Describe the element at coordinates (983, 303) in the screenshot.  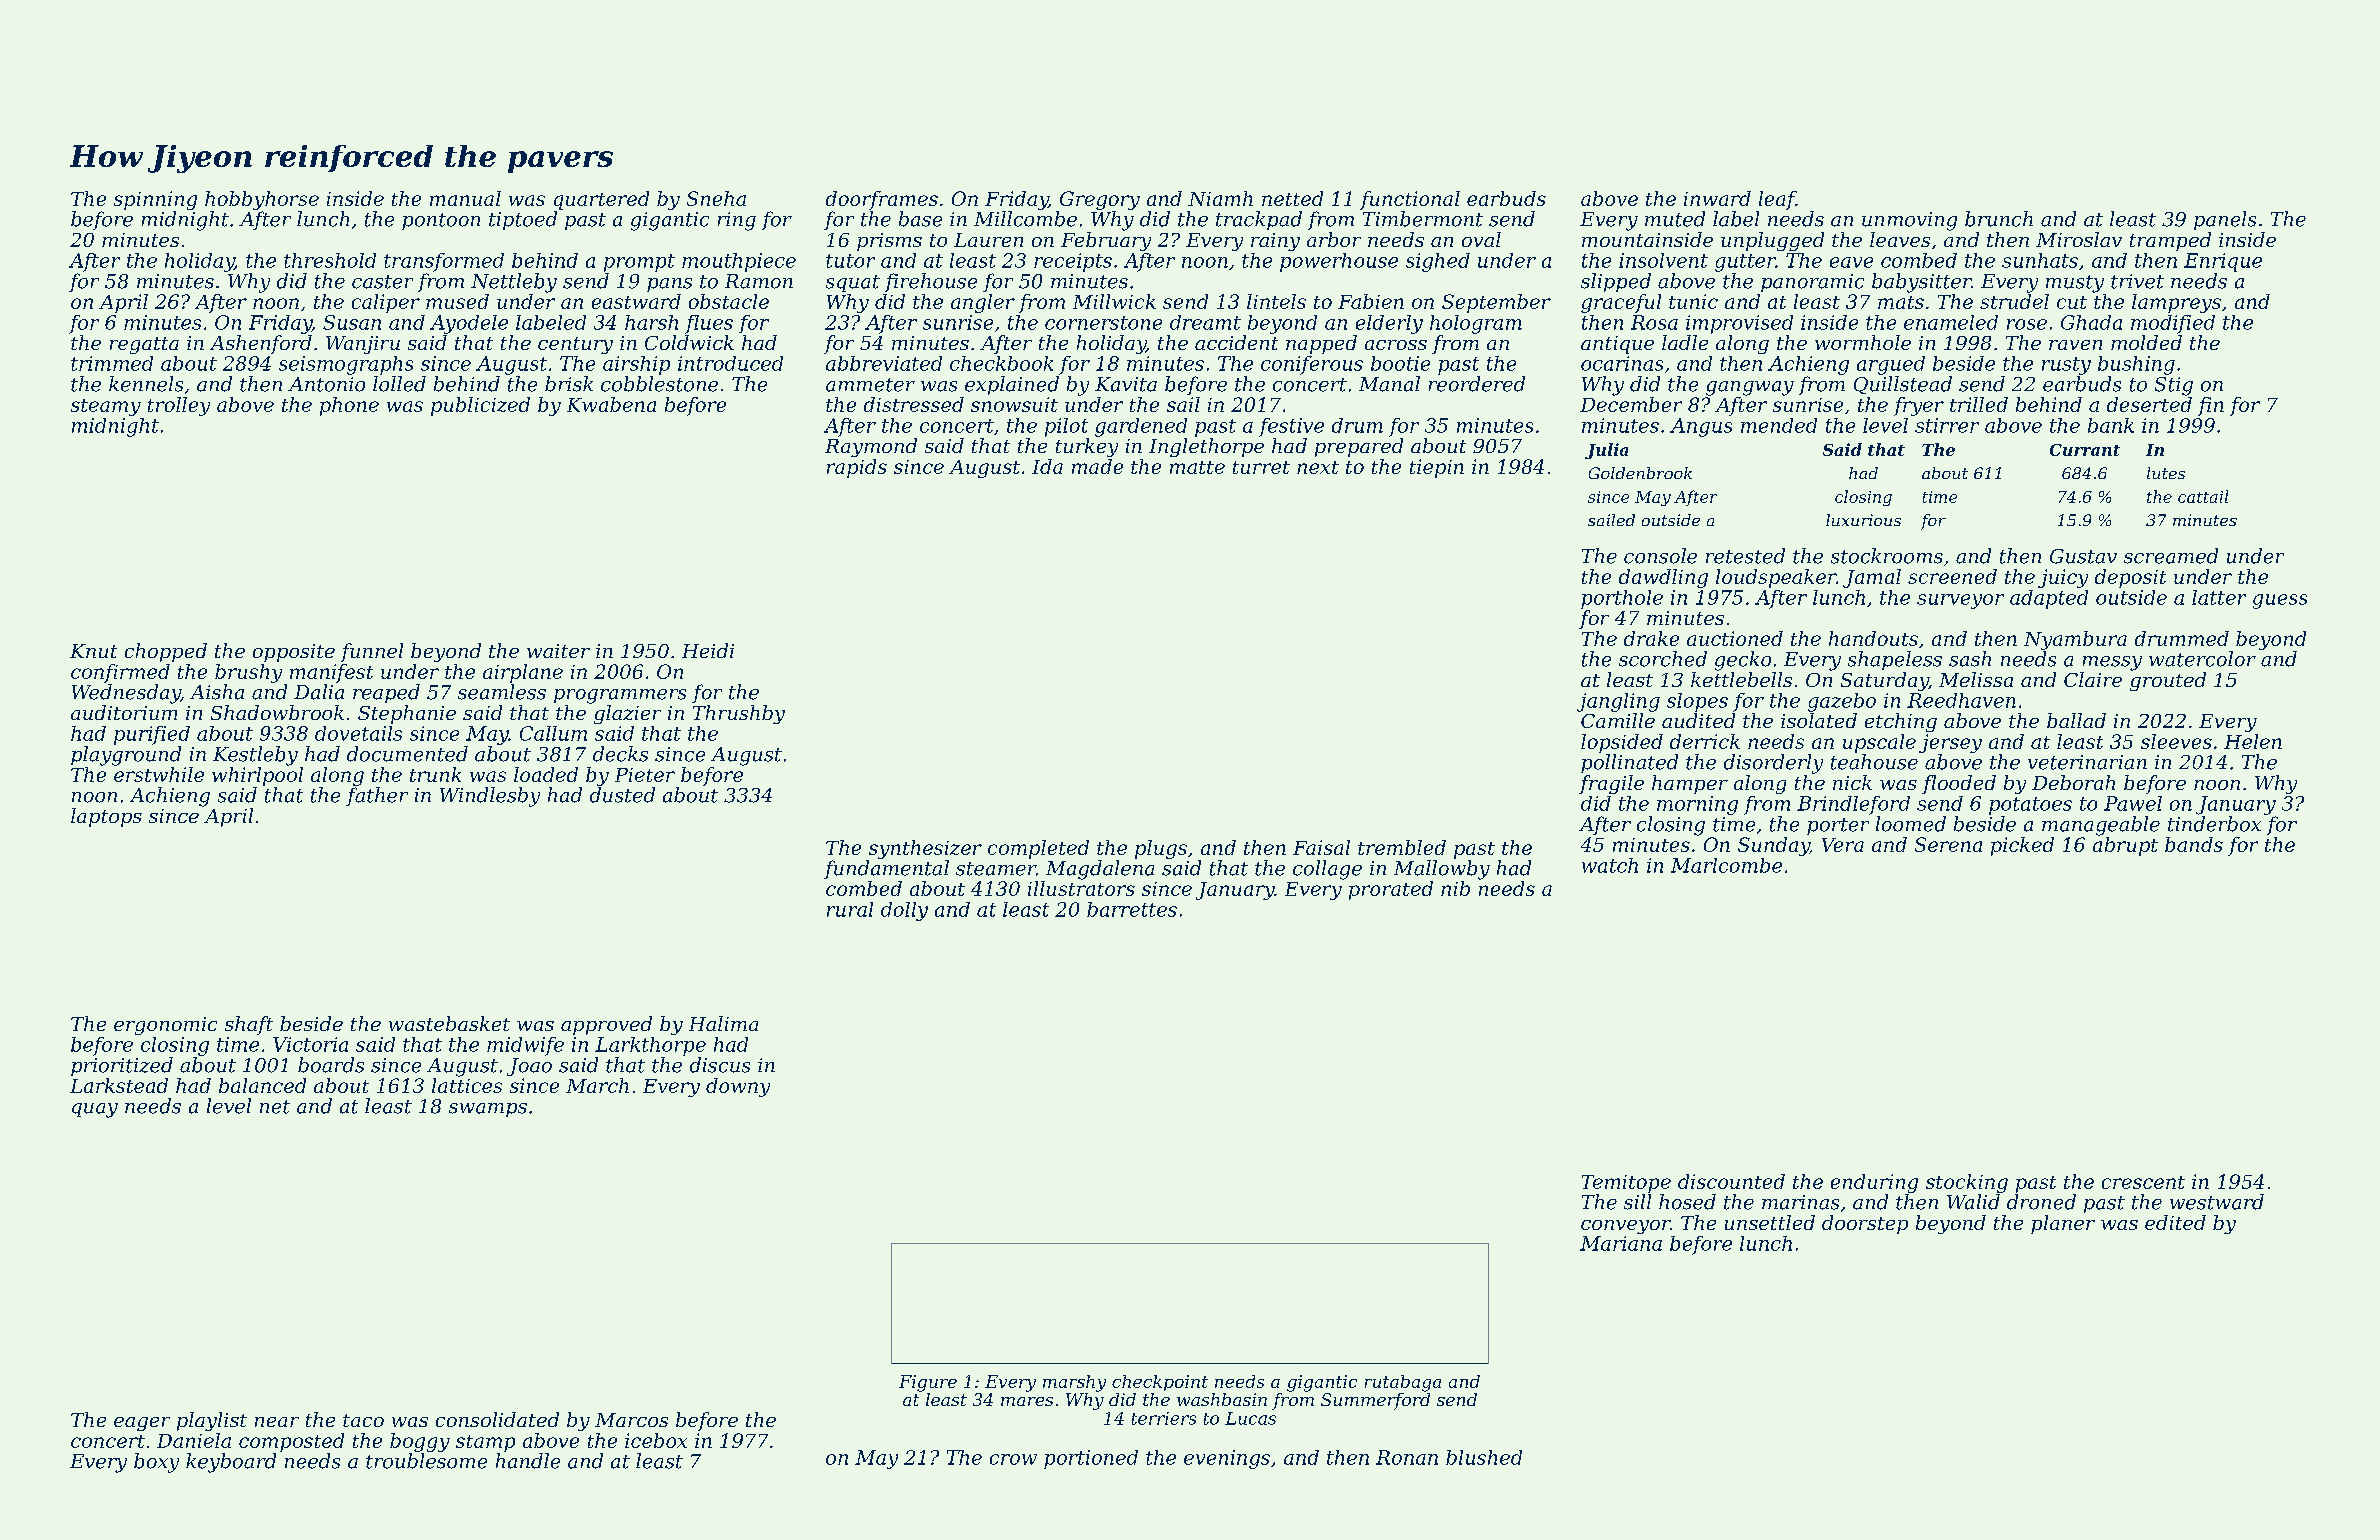
I see `angler` at that location.
